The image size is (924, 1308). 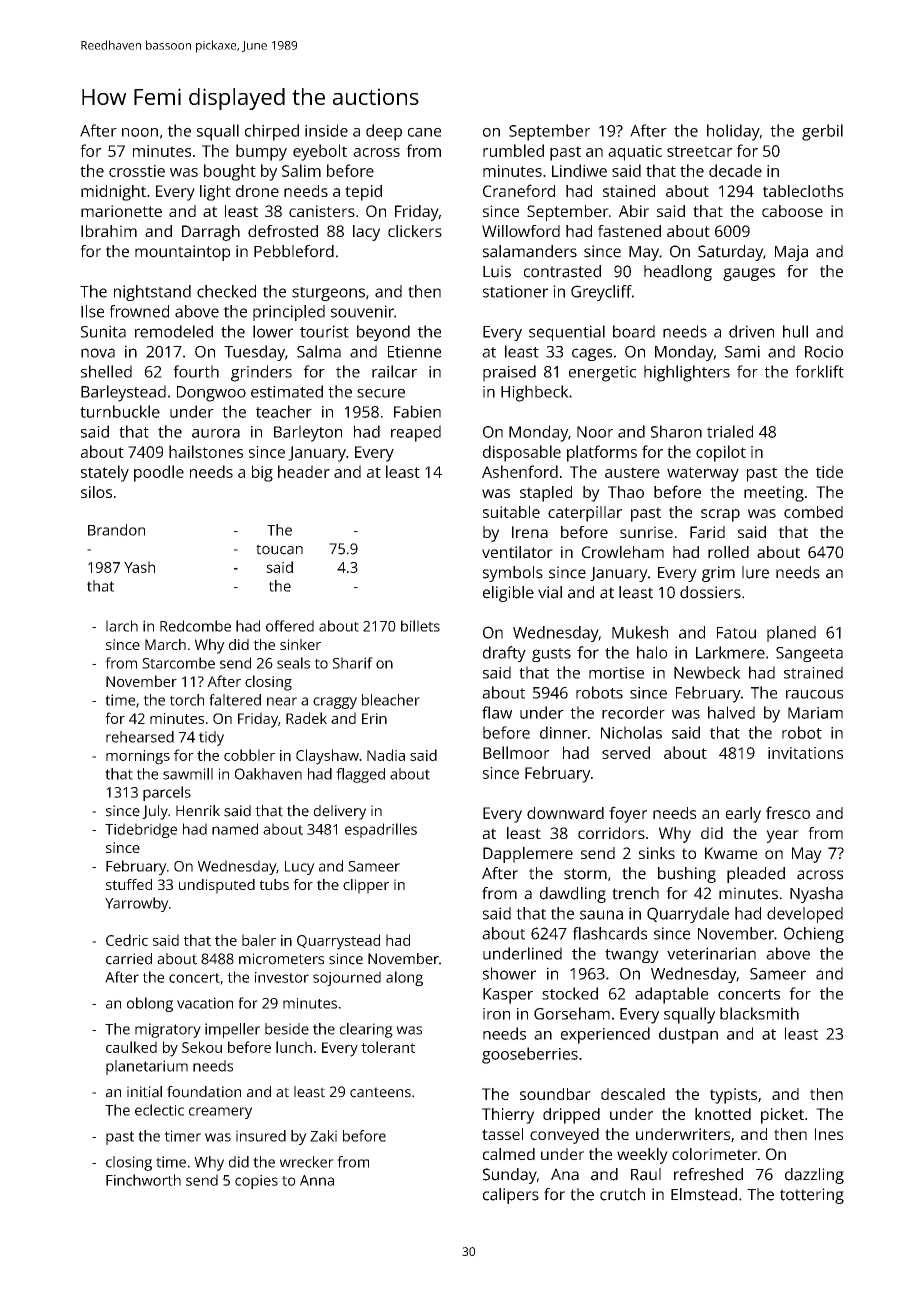 I want to click on Sharon, so click(x=676, y=431).
